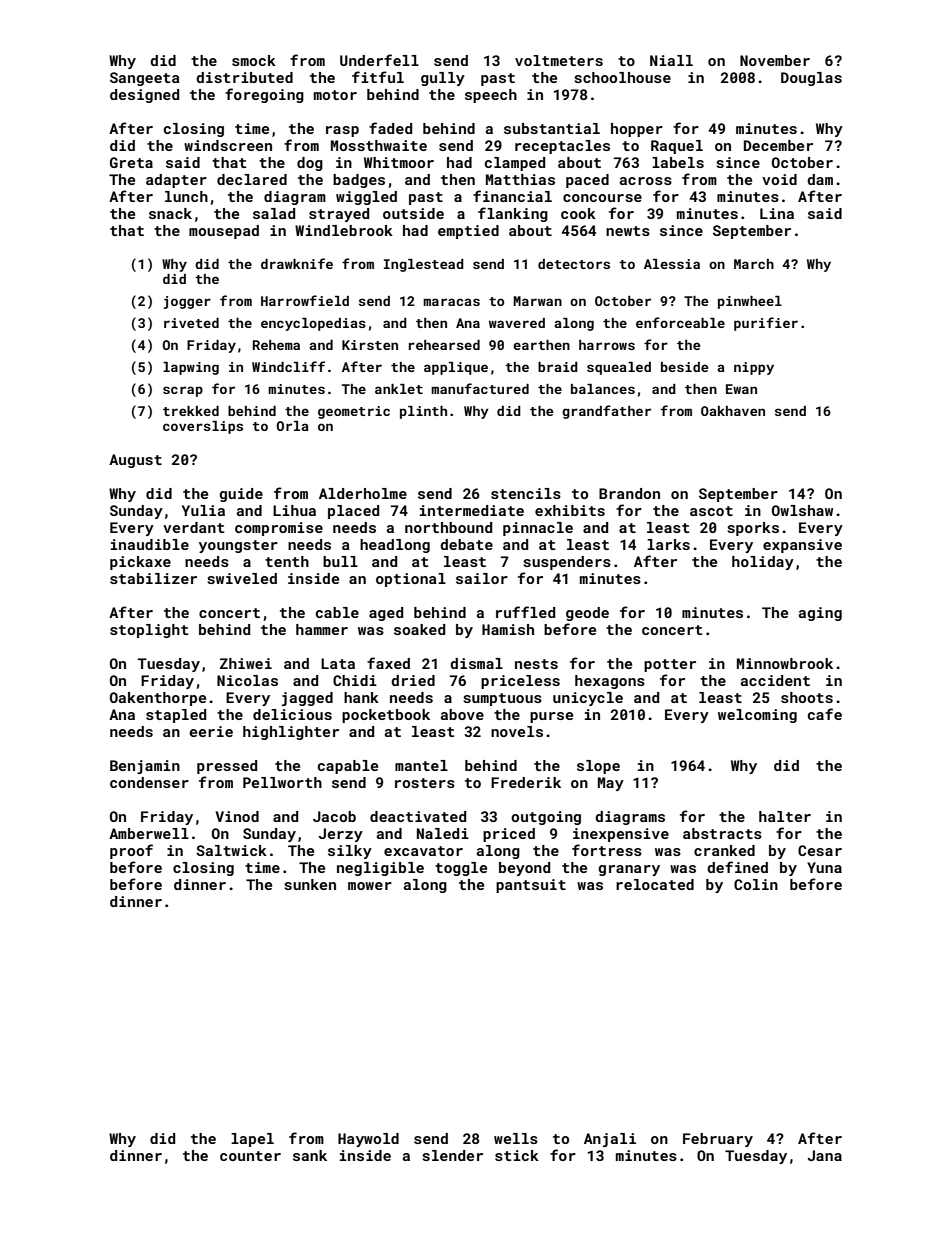 The height and width of the page is (1233, 952). Describe the element at coordinates (135, 461) in the page. I see `August` at that location.
